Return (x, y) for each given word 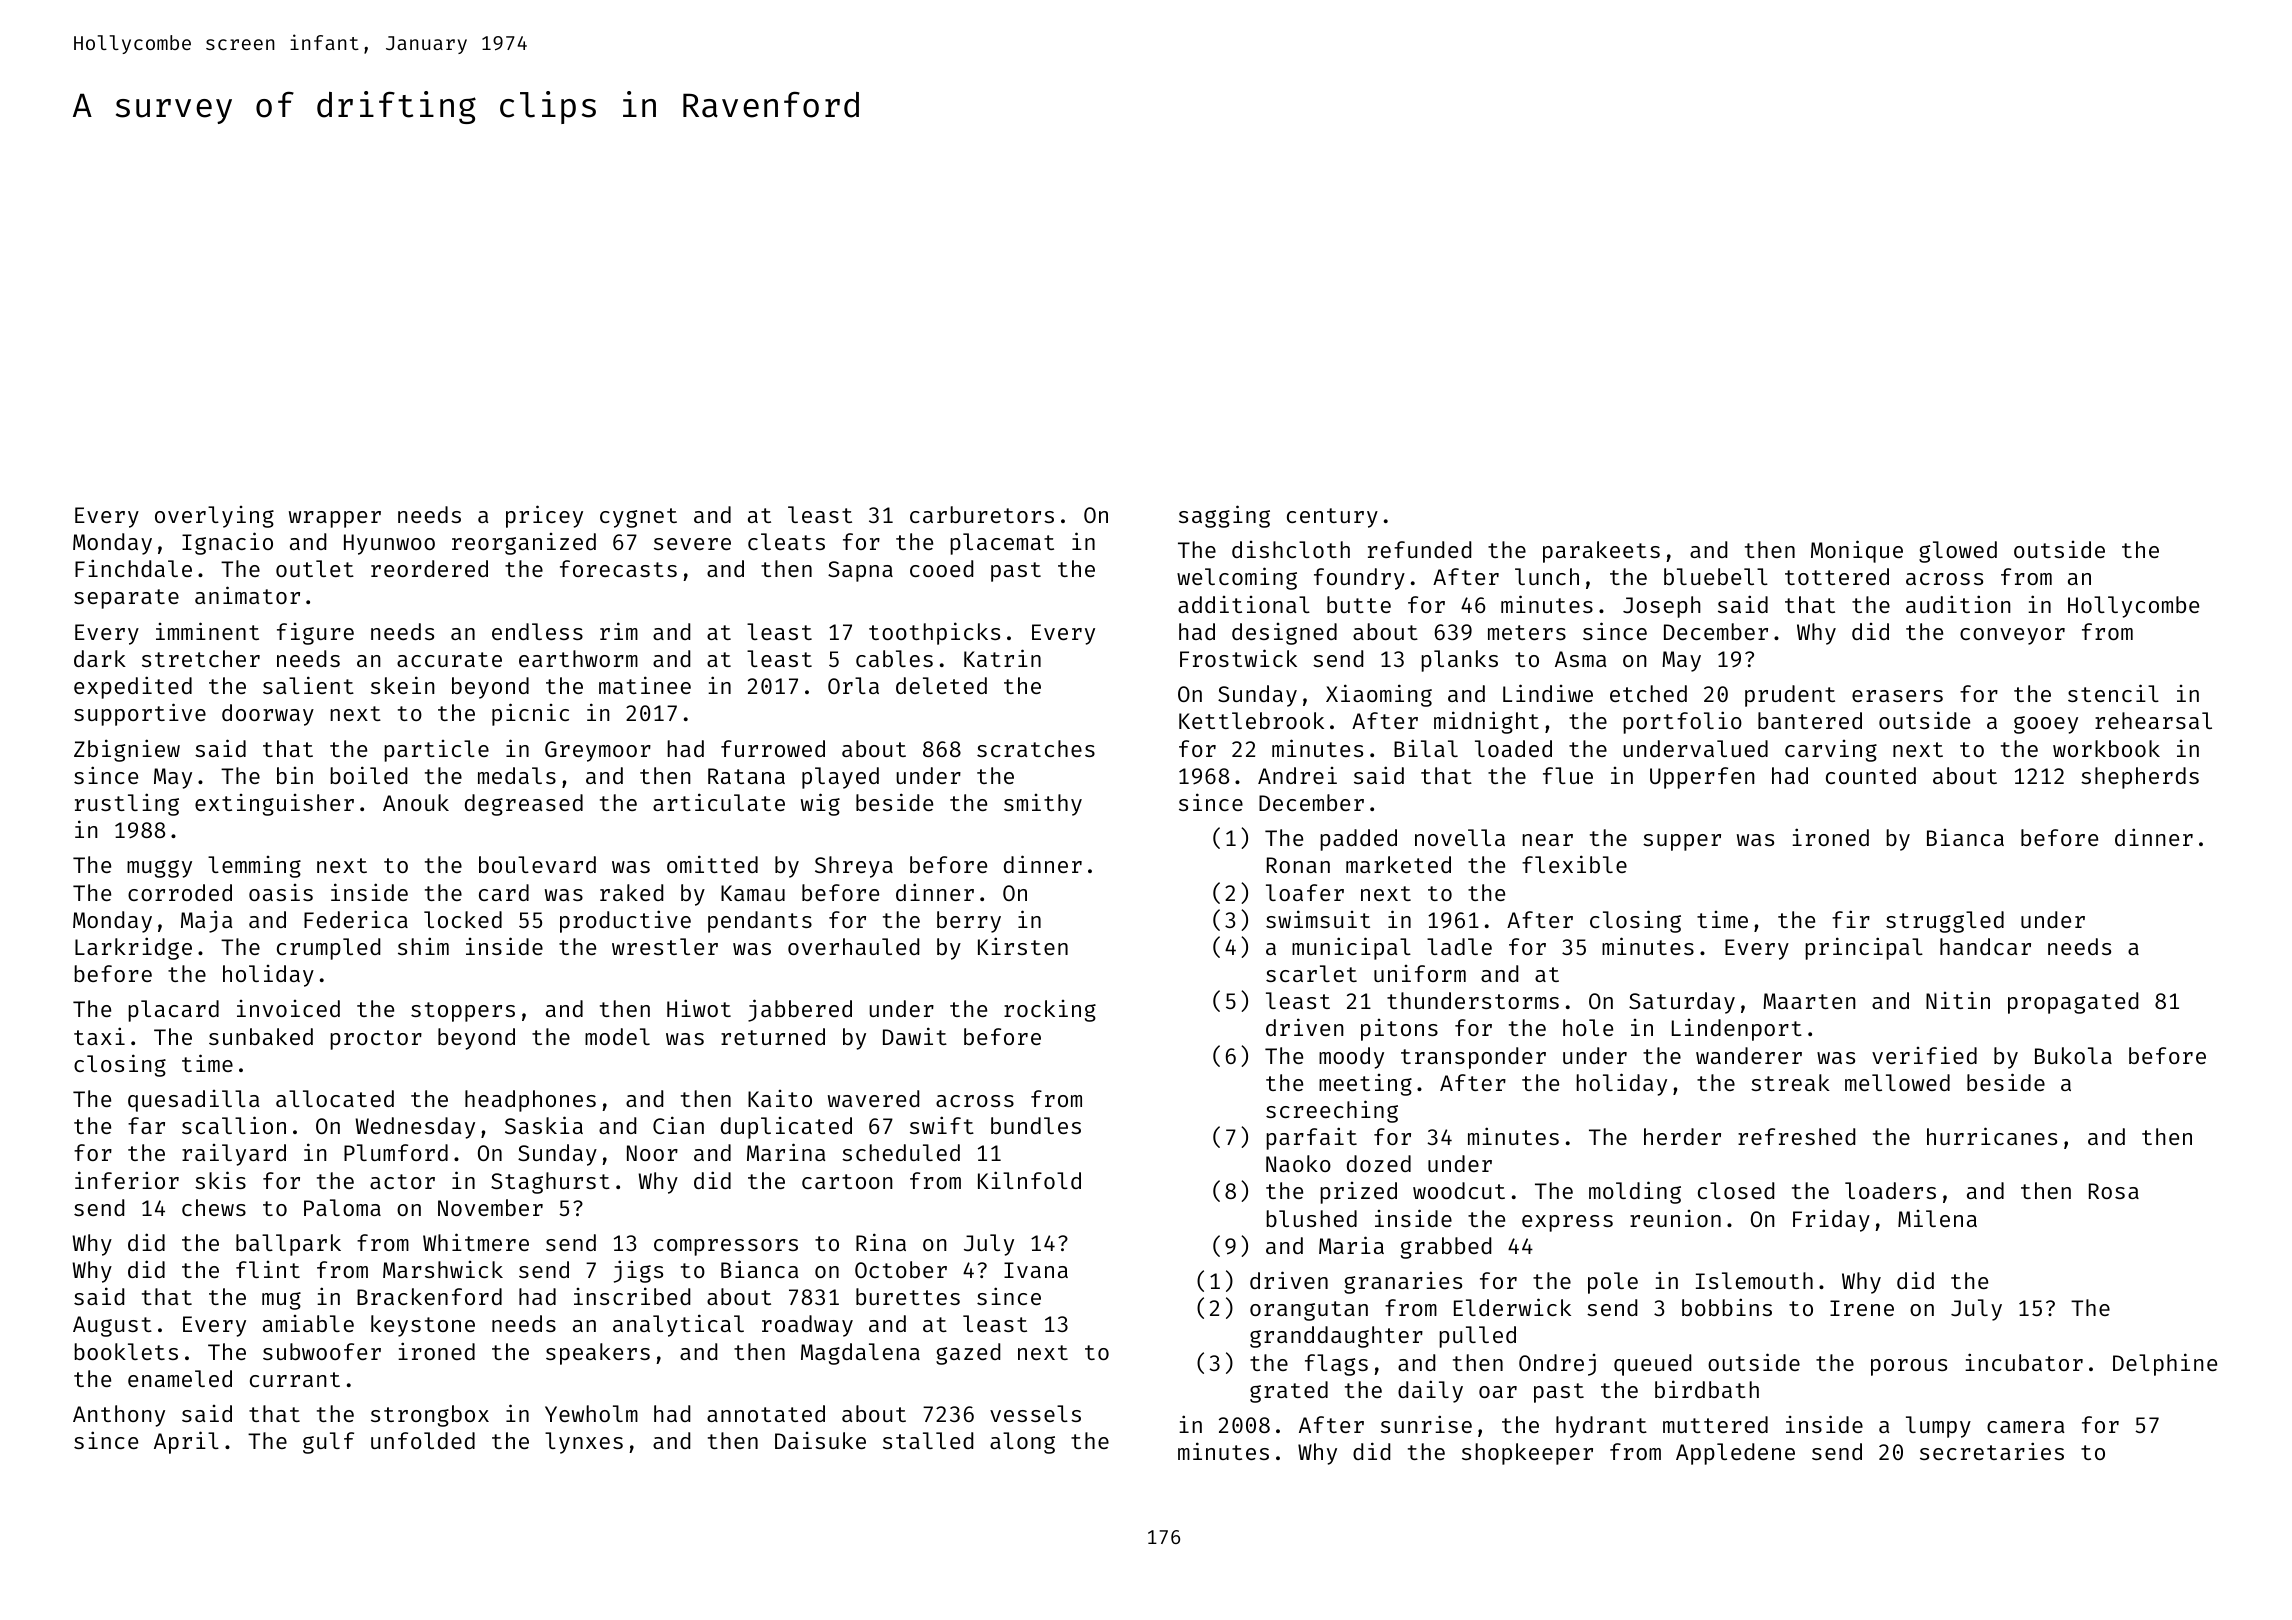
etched (1648, 693)
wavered (873, 1098)
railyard (234, 1155)
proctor (376, 1040)
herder (1682, 1136)
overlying (214, 517)
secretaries (1992, 1451)
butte (1359, 604)
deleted (941, 685)
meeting (1365, 1085)
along (1022, 1443)
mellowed (1897, 1082)
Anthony (119, 1416)
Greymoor (598, 751)
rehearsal (2153, 720)
